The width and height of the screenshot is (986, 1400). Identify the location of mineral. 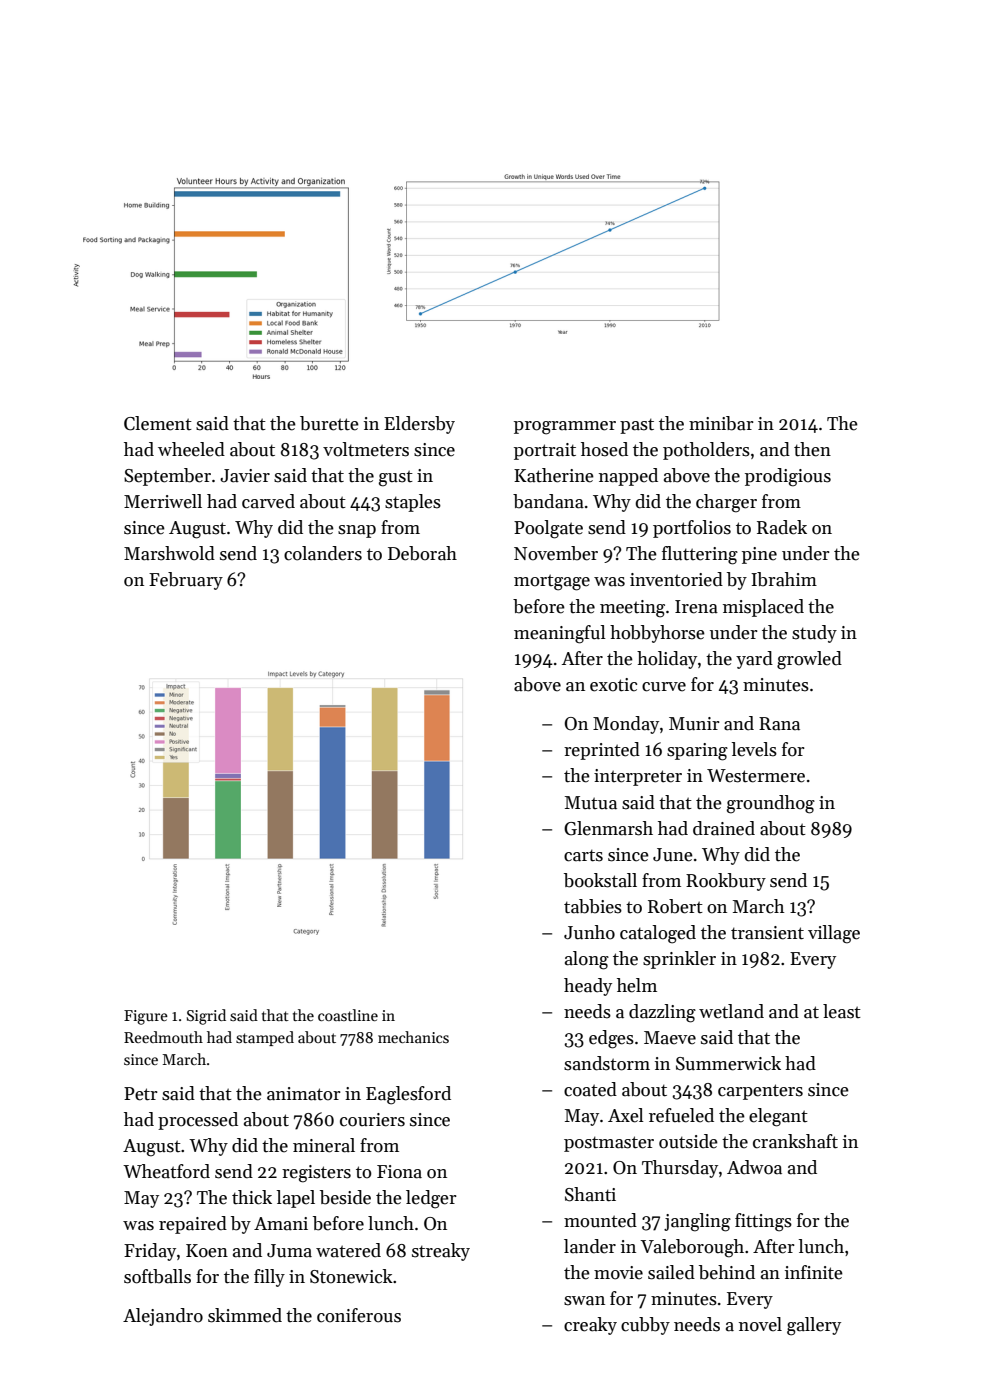
(324, 1145).
